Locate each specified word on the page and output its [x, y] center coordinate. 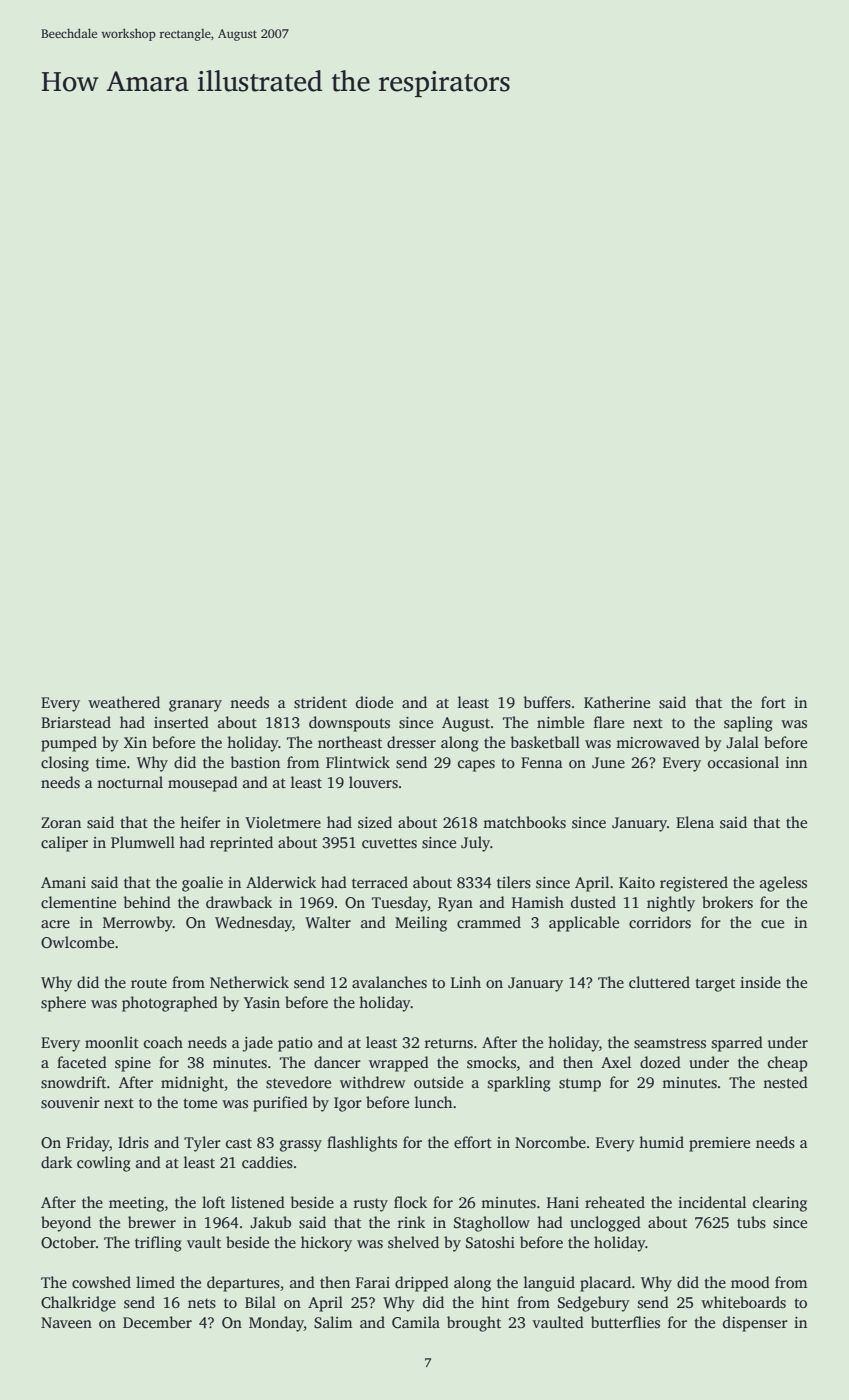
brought [474, 1324]
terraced [380, 882]
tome [200, 1103]
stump [580, 1085]
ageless [783, 884]
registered [694, 884]
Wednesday [253, 924]
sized [375, 822]
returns [449, 1043]
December [157, 1322]
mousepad [203, 784]
